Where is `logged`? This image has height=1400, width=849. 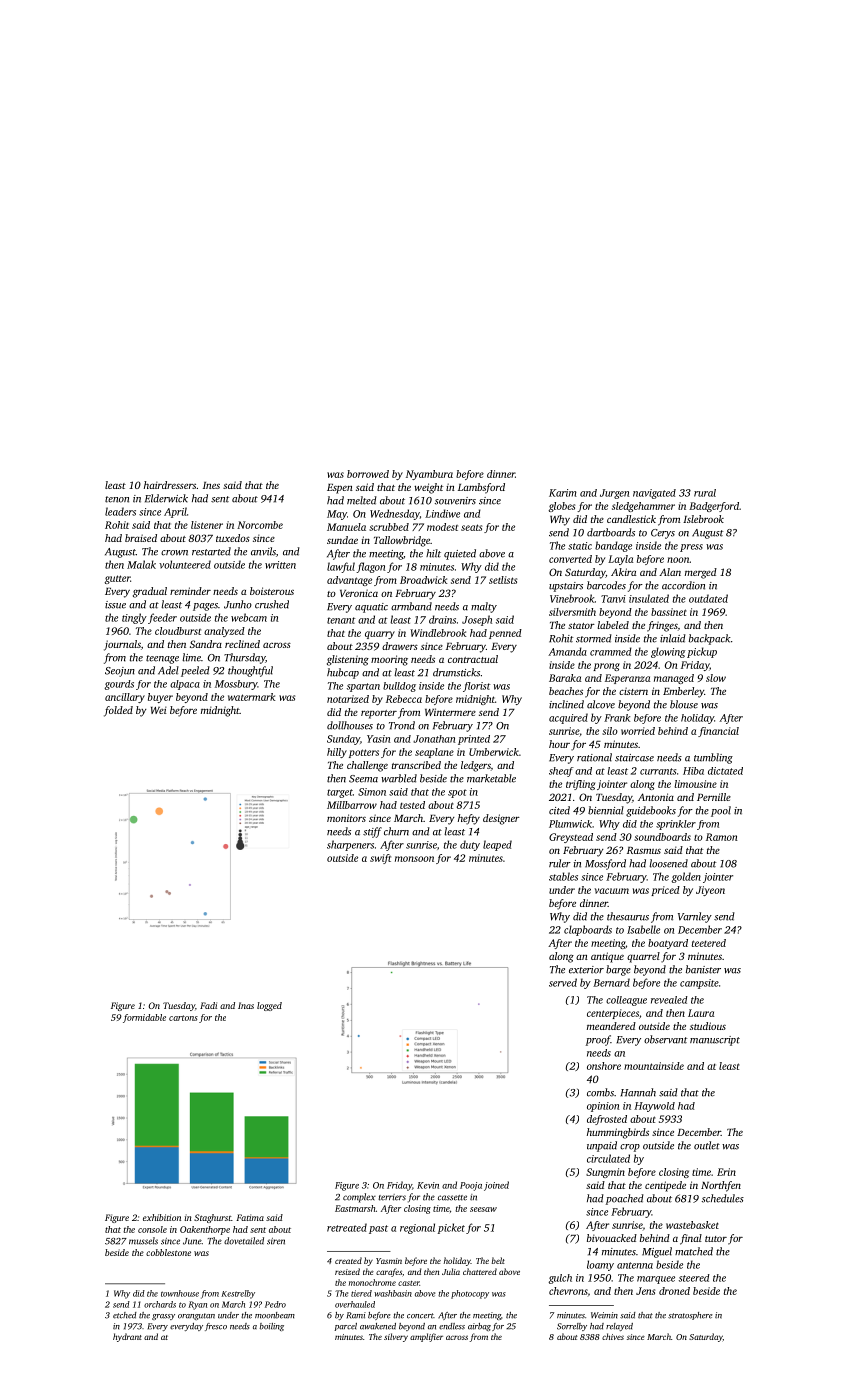 logged is located at coordinates (269, 1006).
